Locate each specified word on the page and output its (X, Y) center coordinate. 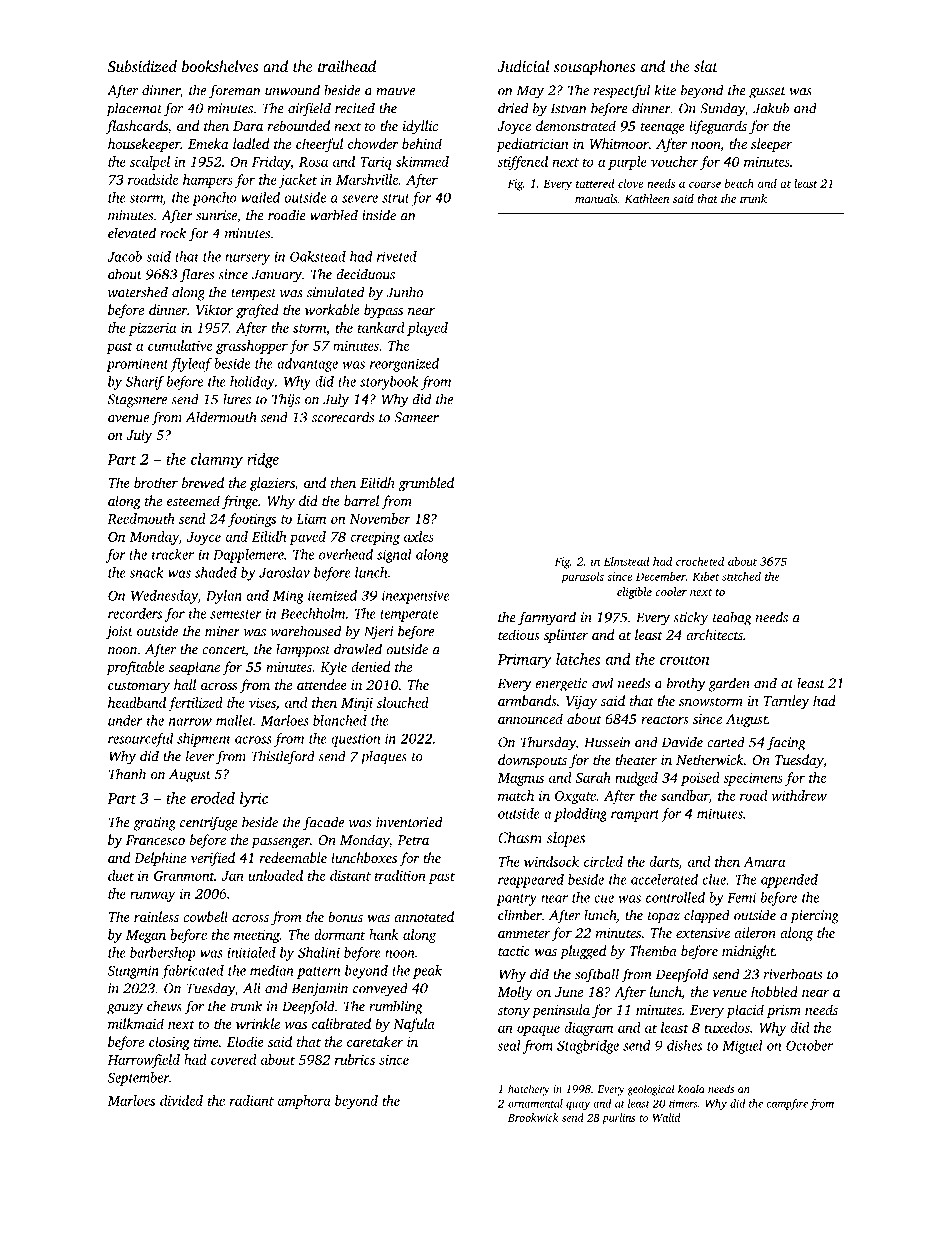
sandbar (685, 795)
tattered (595, 183)
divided (181, 1100)
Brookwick (533, 1117)
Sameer (416, 417)
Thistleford (283, 757)
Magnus (520, 779)
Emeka (208, 143)
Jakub (771, 108)
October (809, 1045)
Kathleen (647, 198)
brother (156, 482)
